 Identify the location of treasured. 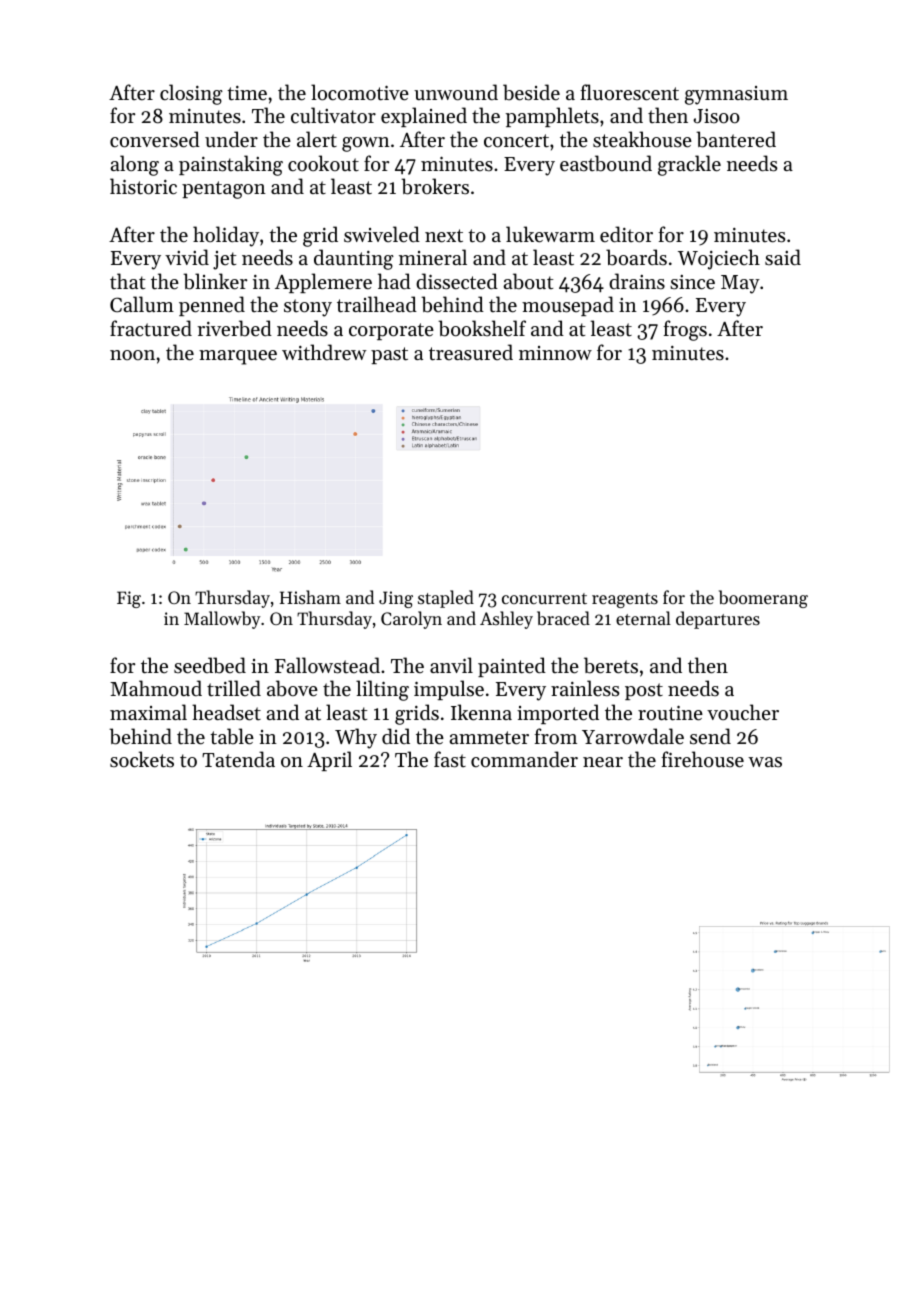
(471, 352).
